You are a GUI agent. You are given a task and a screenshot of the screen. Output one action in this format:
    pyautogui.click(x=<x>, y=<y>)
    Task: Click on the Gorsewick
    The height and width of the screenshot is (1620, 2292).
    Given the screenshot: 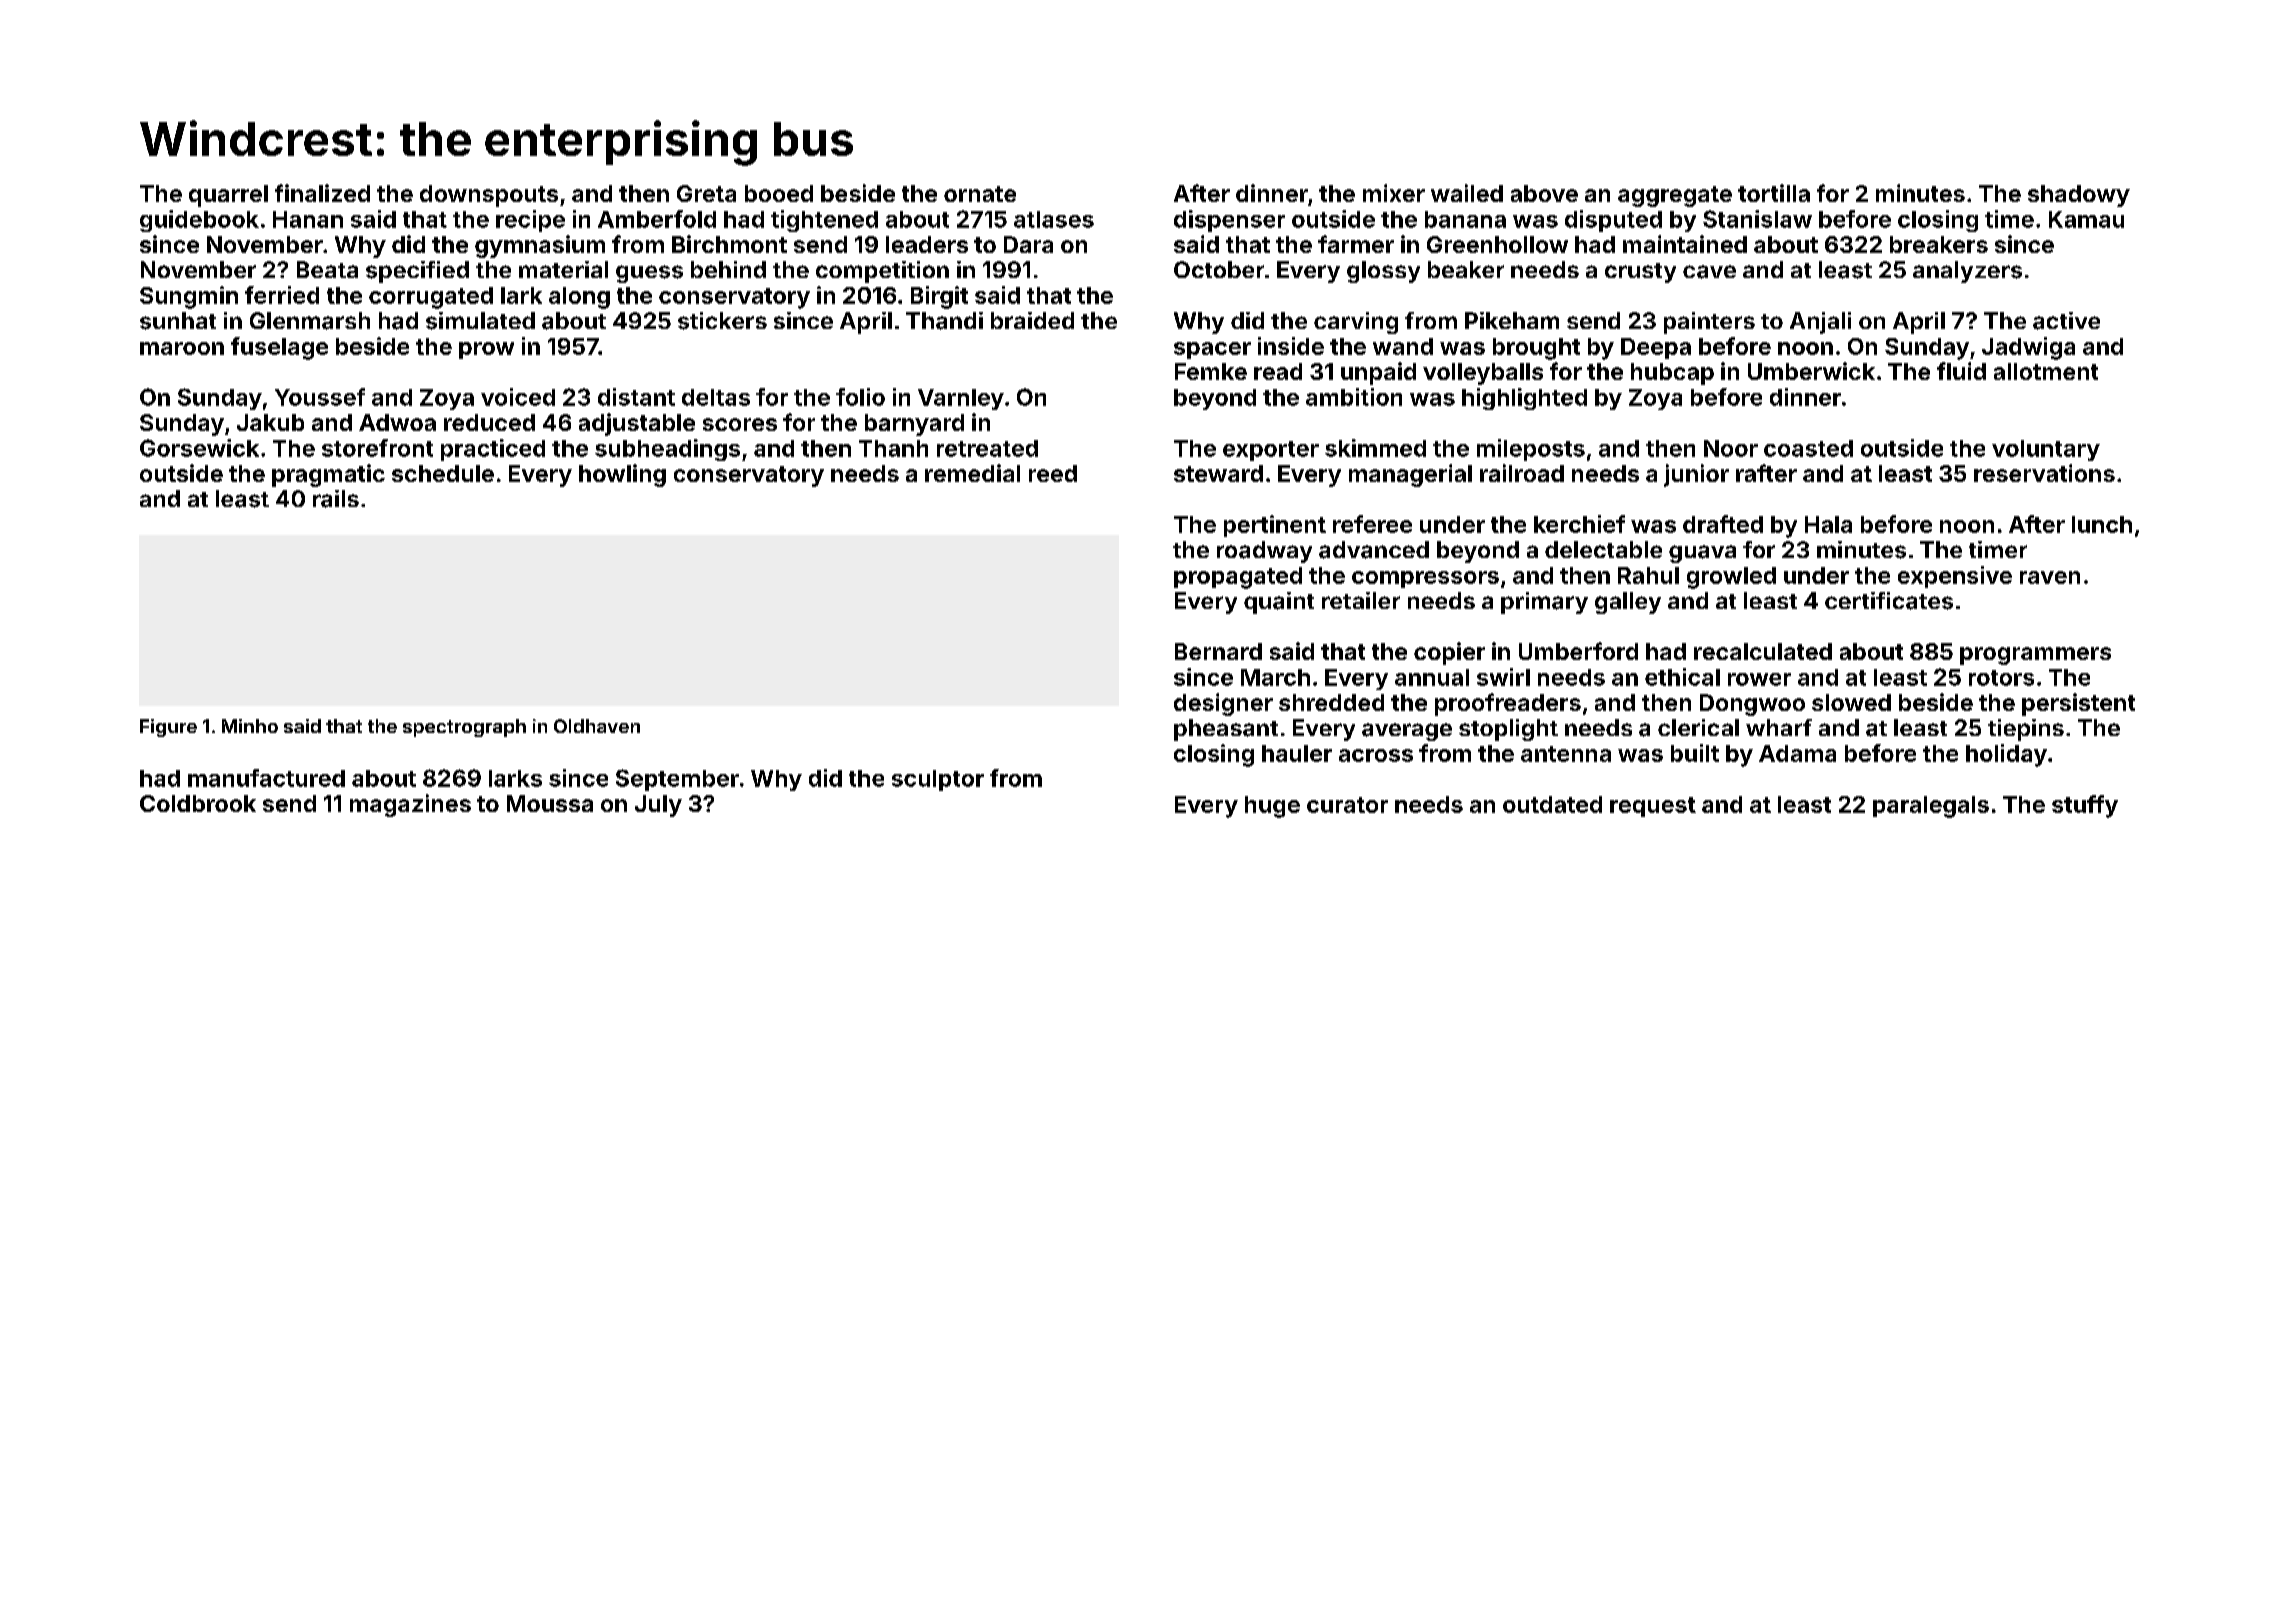 What is the action you would take?
    pyautogui.click(x=199, y=448)
